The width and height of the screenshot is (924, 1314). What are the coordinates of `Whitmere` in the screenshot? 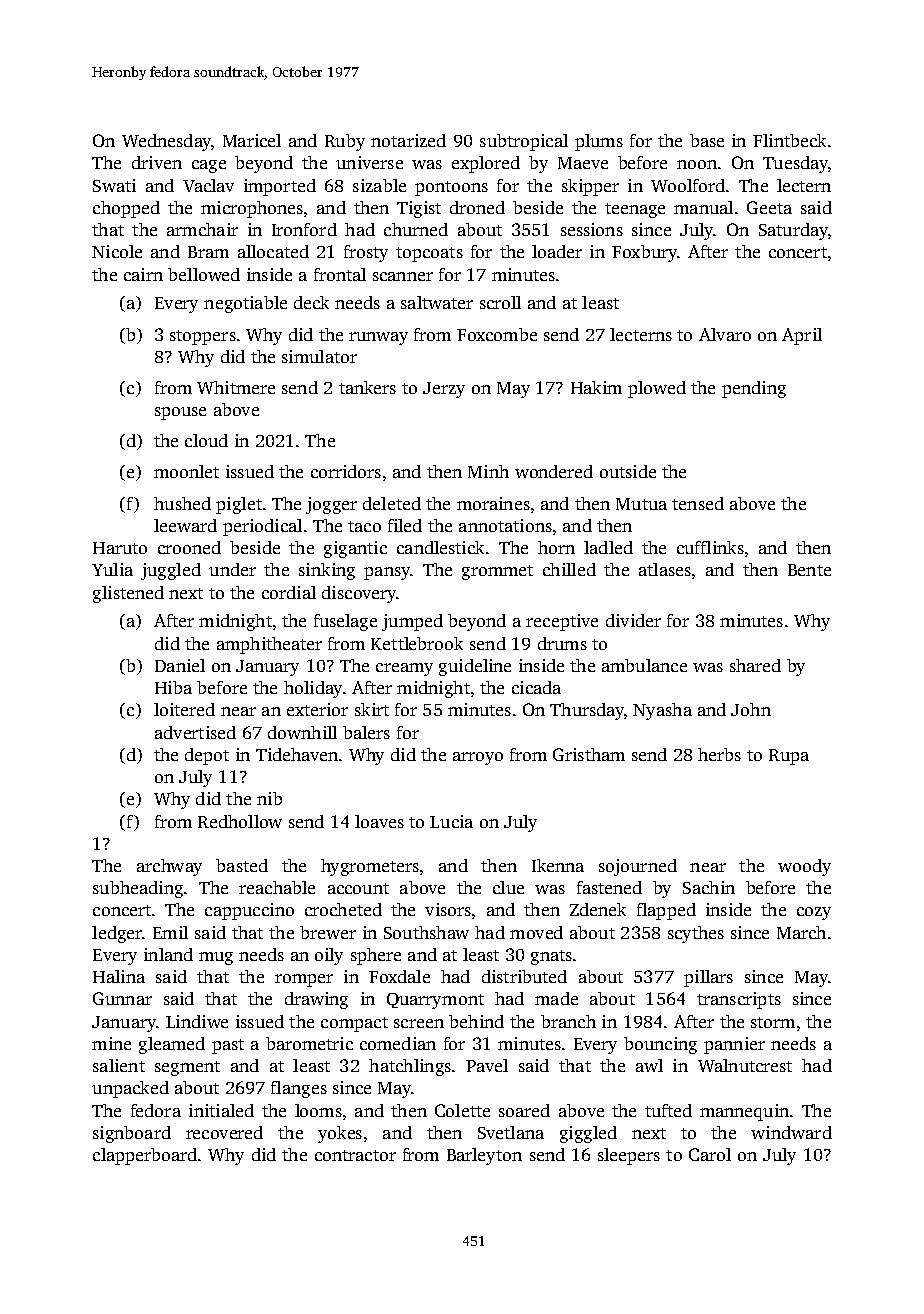 It's located at (236, 387).
